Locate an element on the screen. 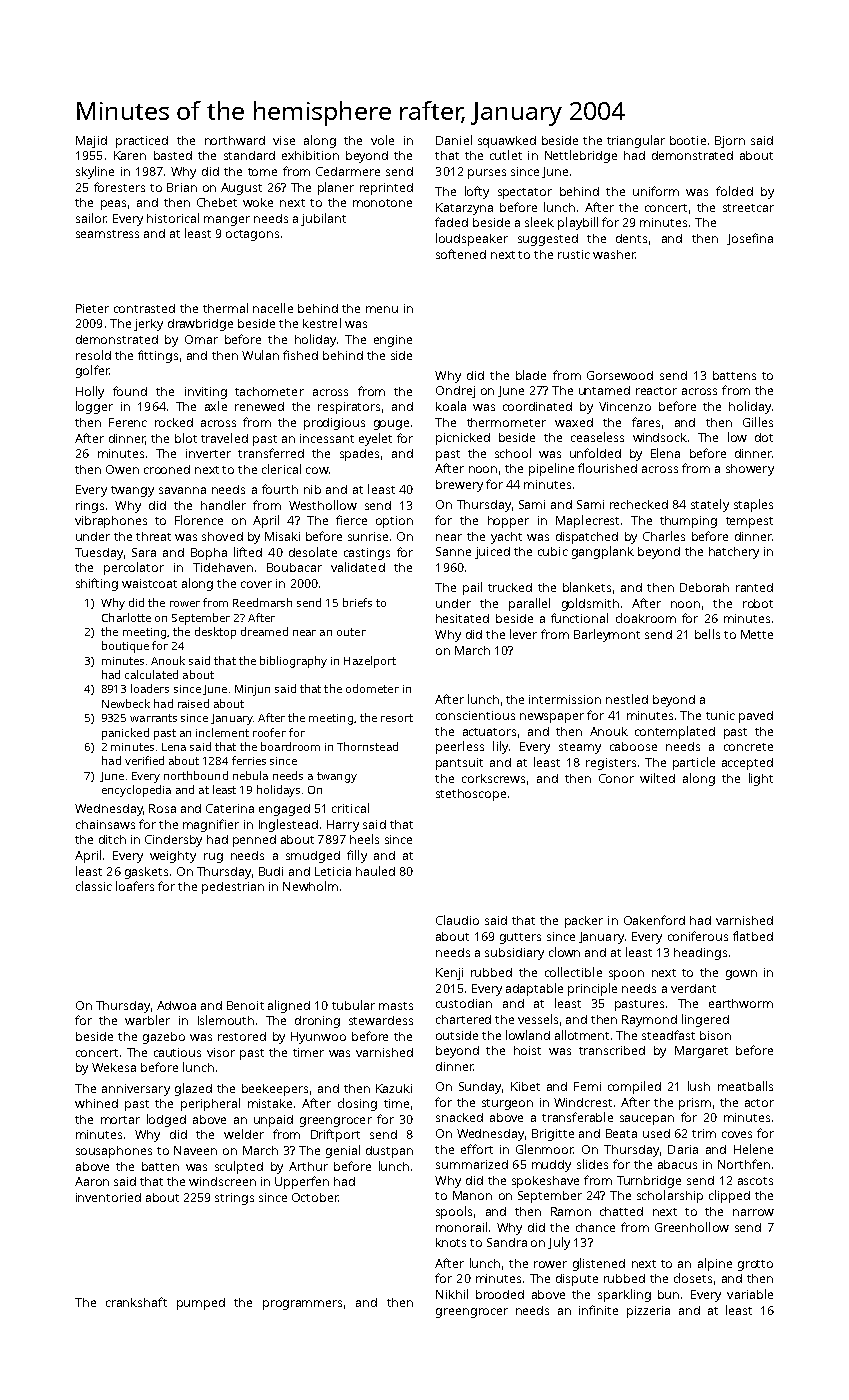  softened is located at coordinates (461, 254).
